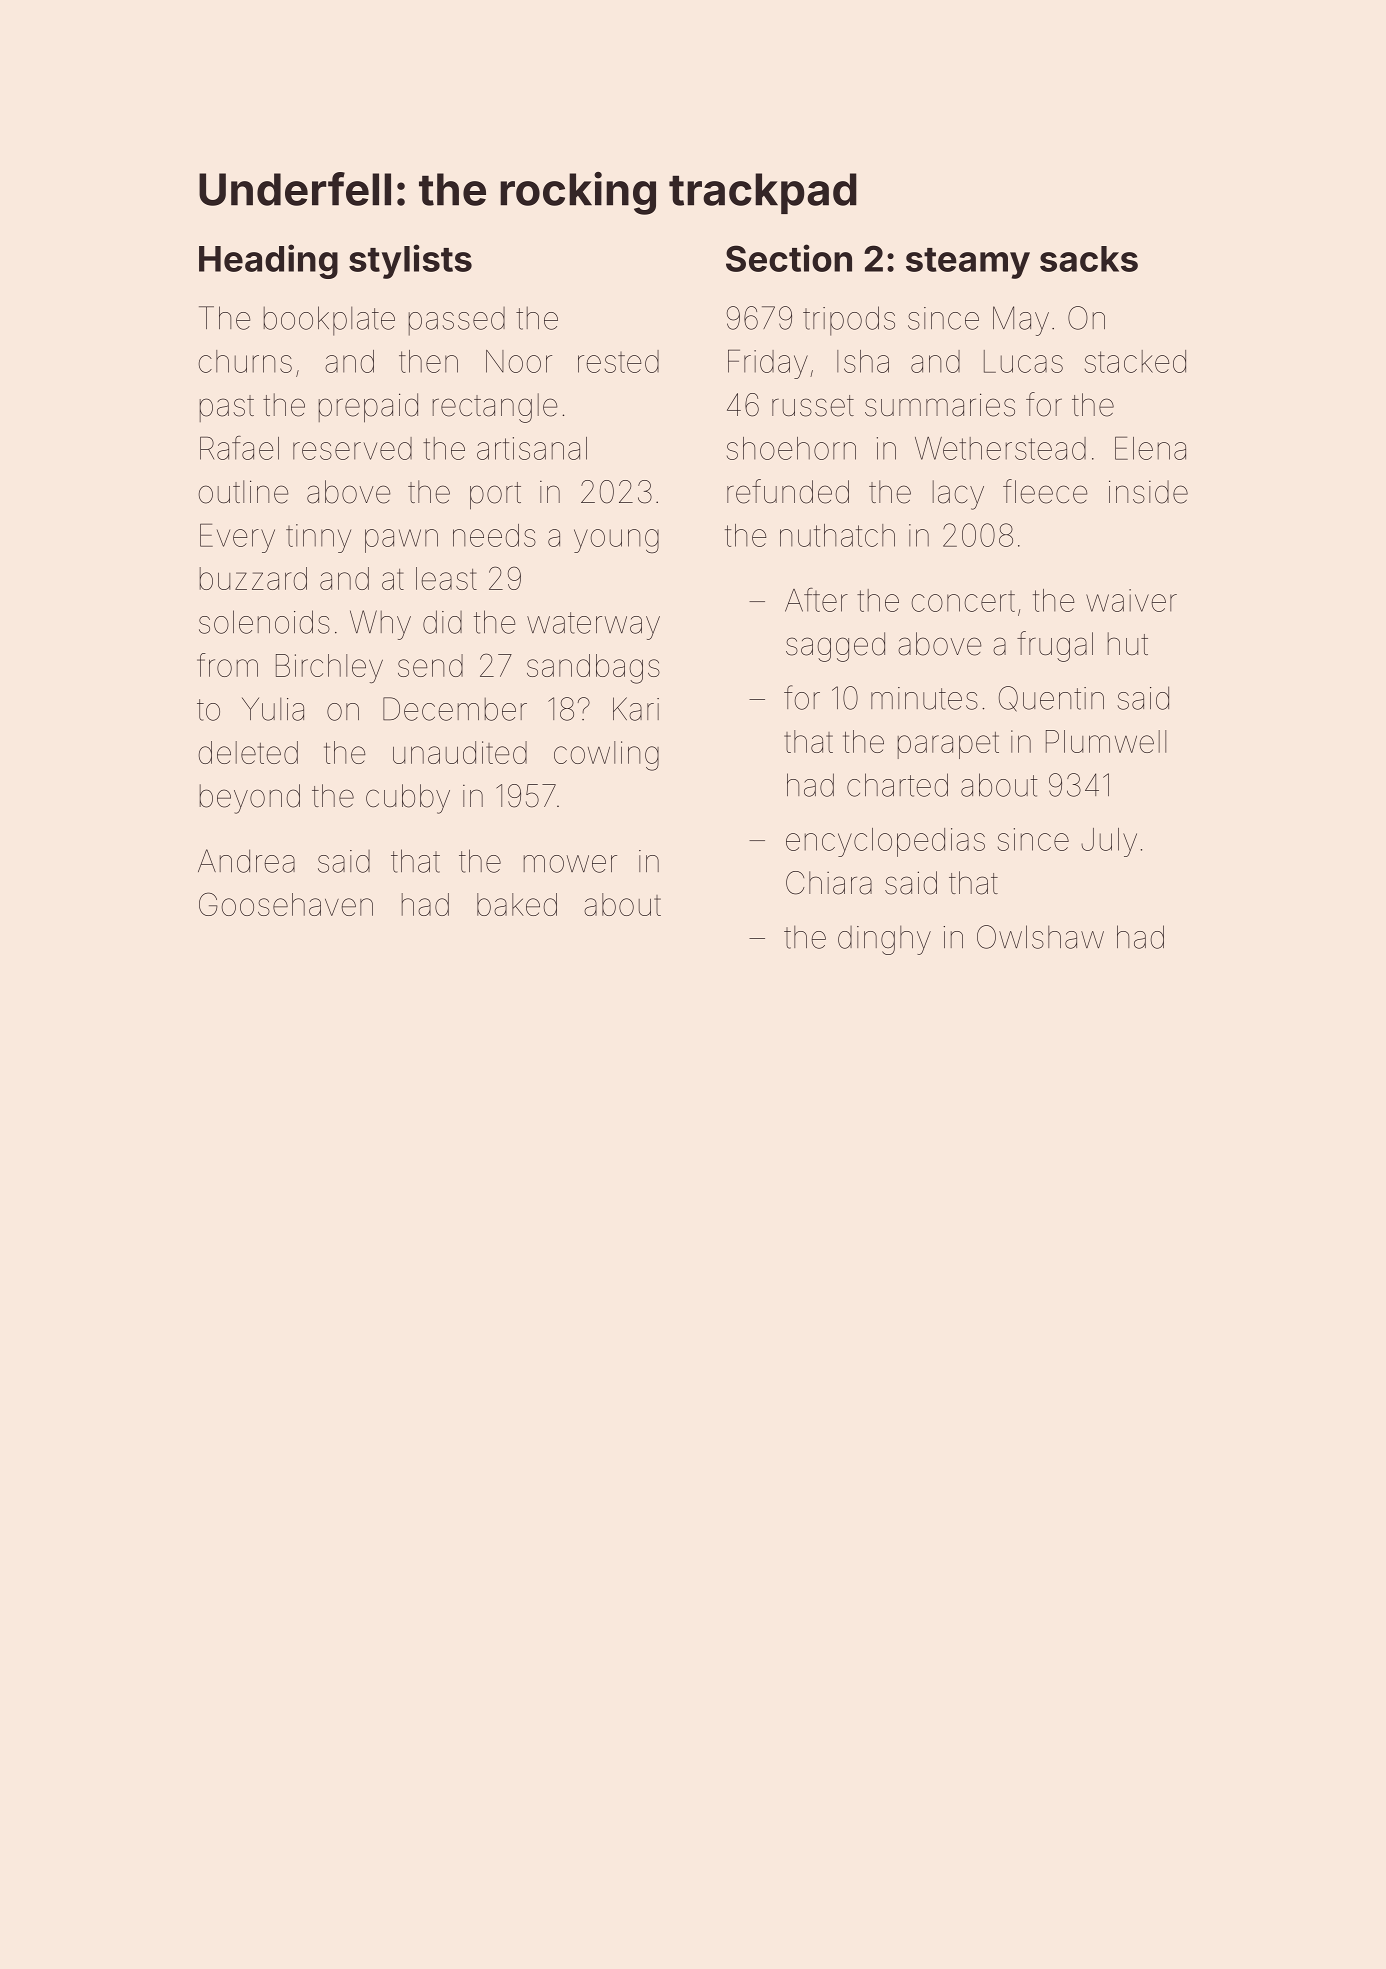 This image has width=1386, height=1969. I want to click on dinghy, so click(884, 940).
